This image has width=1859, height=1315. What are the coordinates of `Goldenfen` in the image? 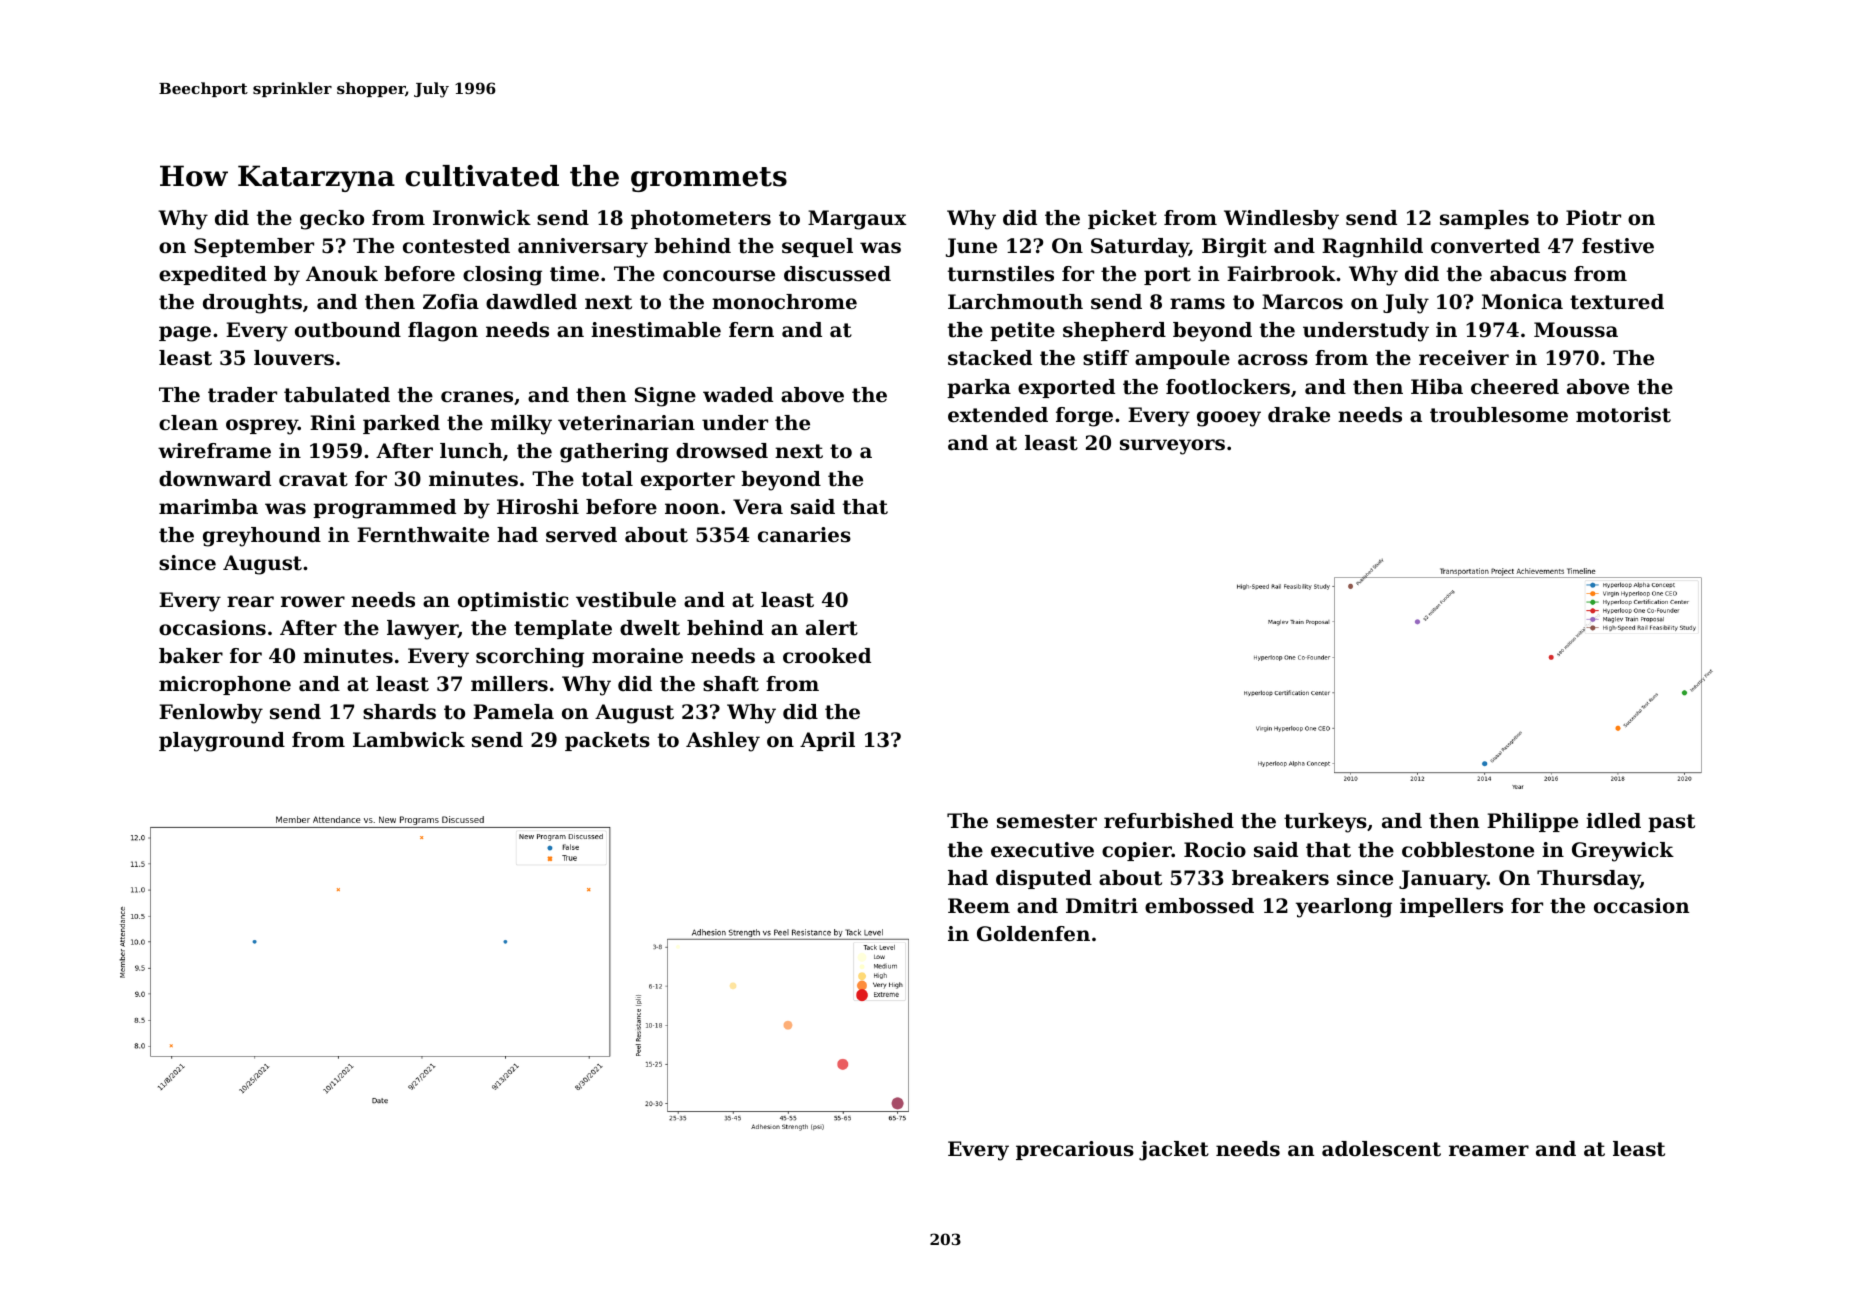 It's located at (1033, 934).
